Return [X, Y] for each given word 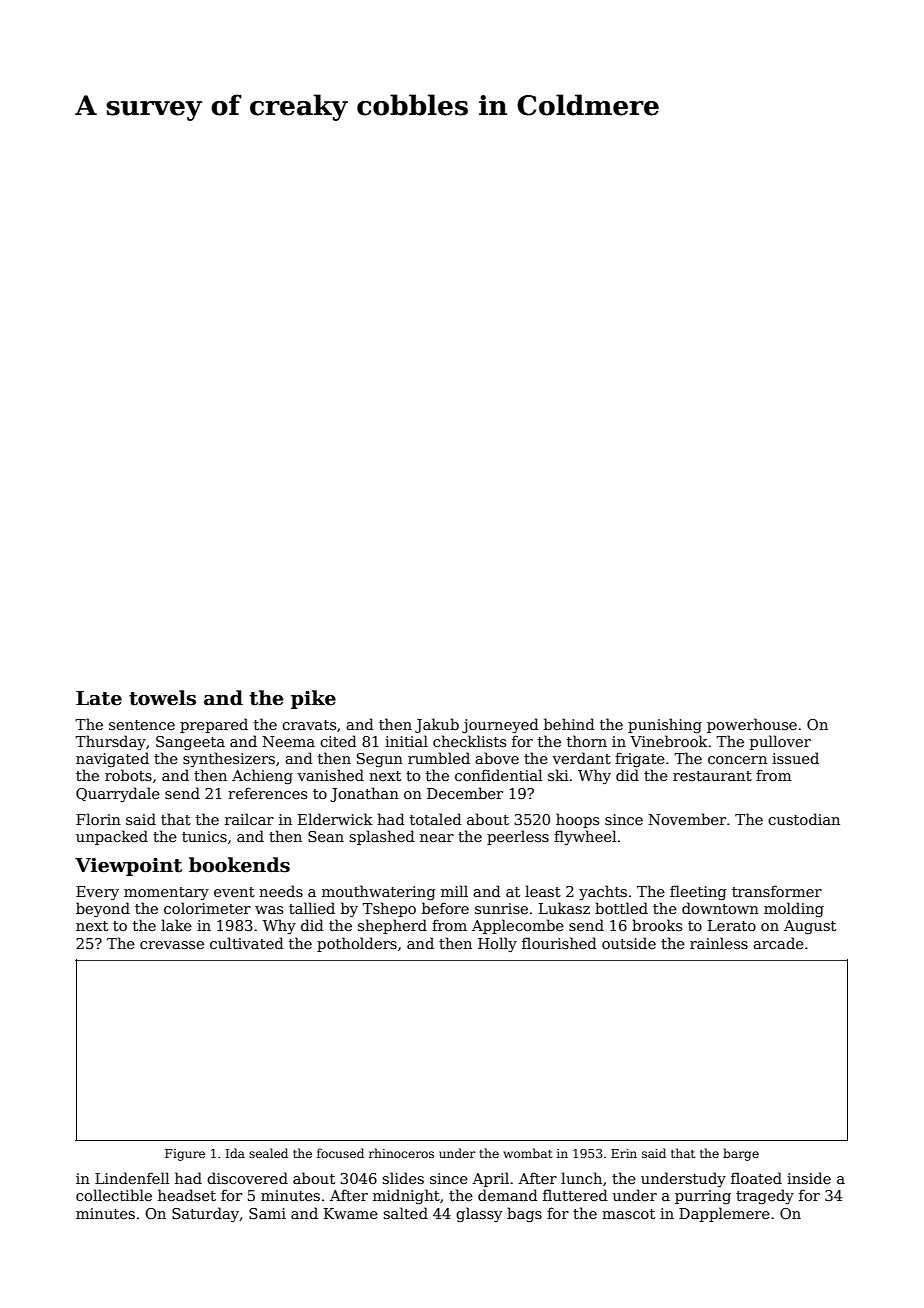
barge [741, 1154]
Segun [380, 760]
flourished [559, 943]
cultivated [247, 943]
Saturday [205, 1214]
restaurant [712, 776]
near [437, 838]
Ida [235, 1153]
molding [794, 909]
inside [809, 1178]
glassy [479, 1214]
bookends [239, 865]
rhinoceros [401, 1153]
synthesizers [229, 759]
